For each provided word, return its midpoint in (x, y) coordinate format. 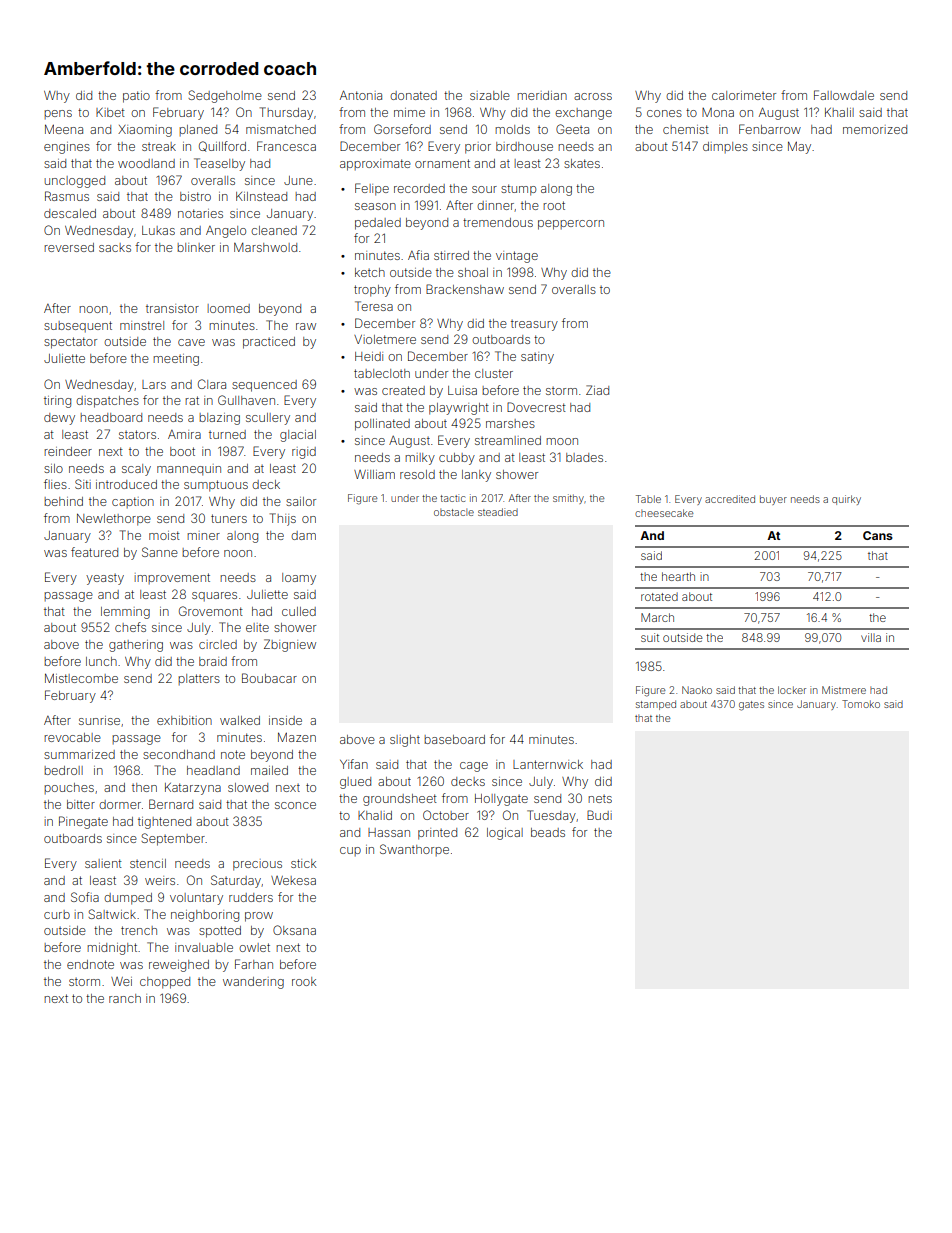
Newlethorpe (114, 520)
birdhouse (524, 146)
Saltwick (112, 914)
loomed (228, 308)
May (799, 147)
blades (584, 457)
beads (548, 832)
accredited (730, 499)
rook (304, 981)
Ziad (597, 390)
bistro (195, 196)
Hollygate (501, 800)
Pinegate (83, 822)
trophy (372, 291)
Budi (599, 815)
